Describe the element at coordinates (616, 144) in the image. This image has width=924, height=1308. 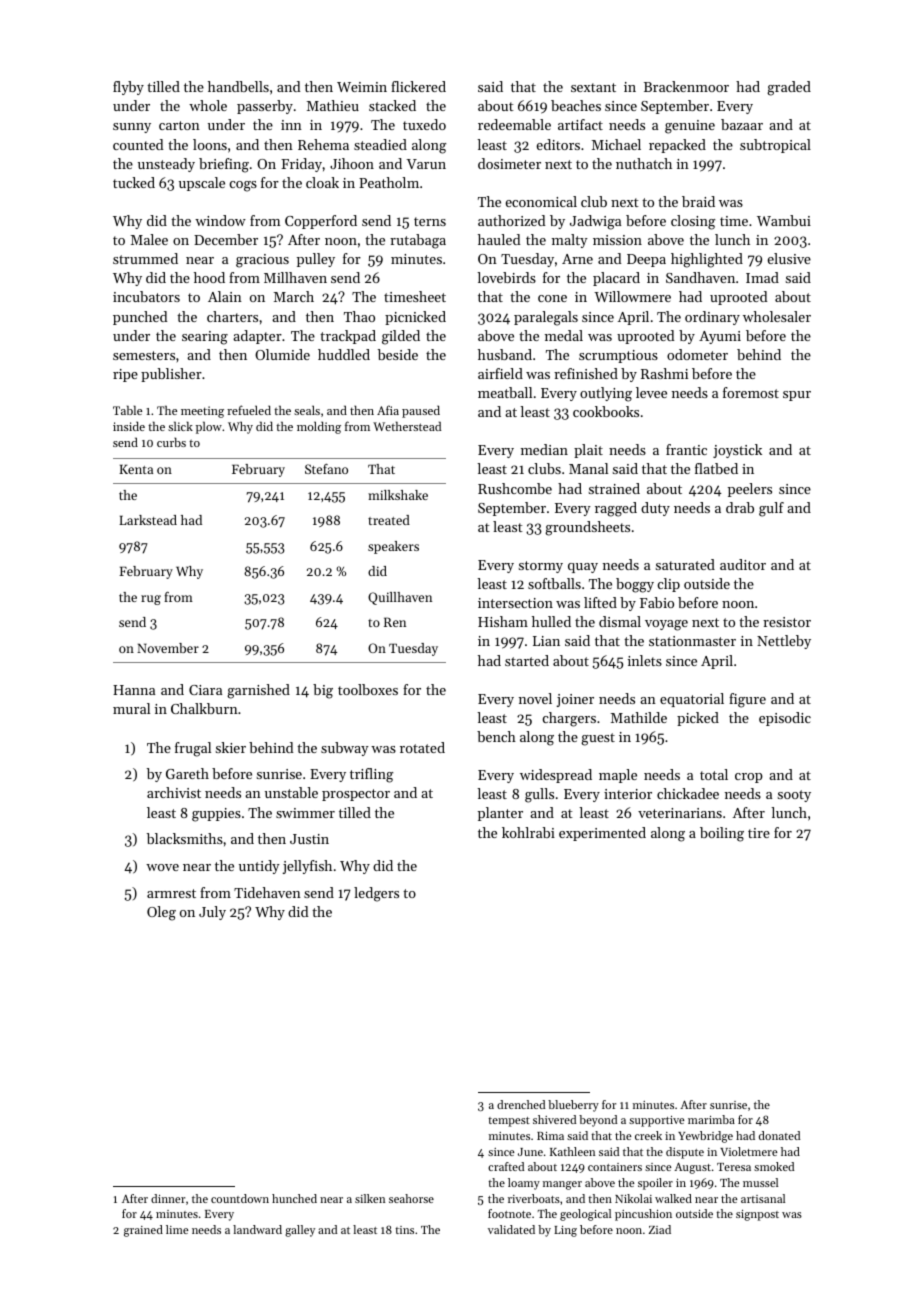
I see `Michael` at that location.
